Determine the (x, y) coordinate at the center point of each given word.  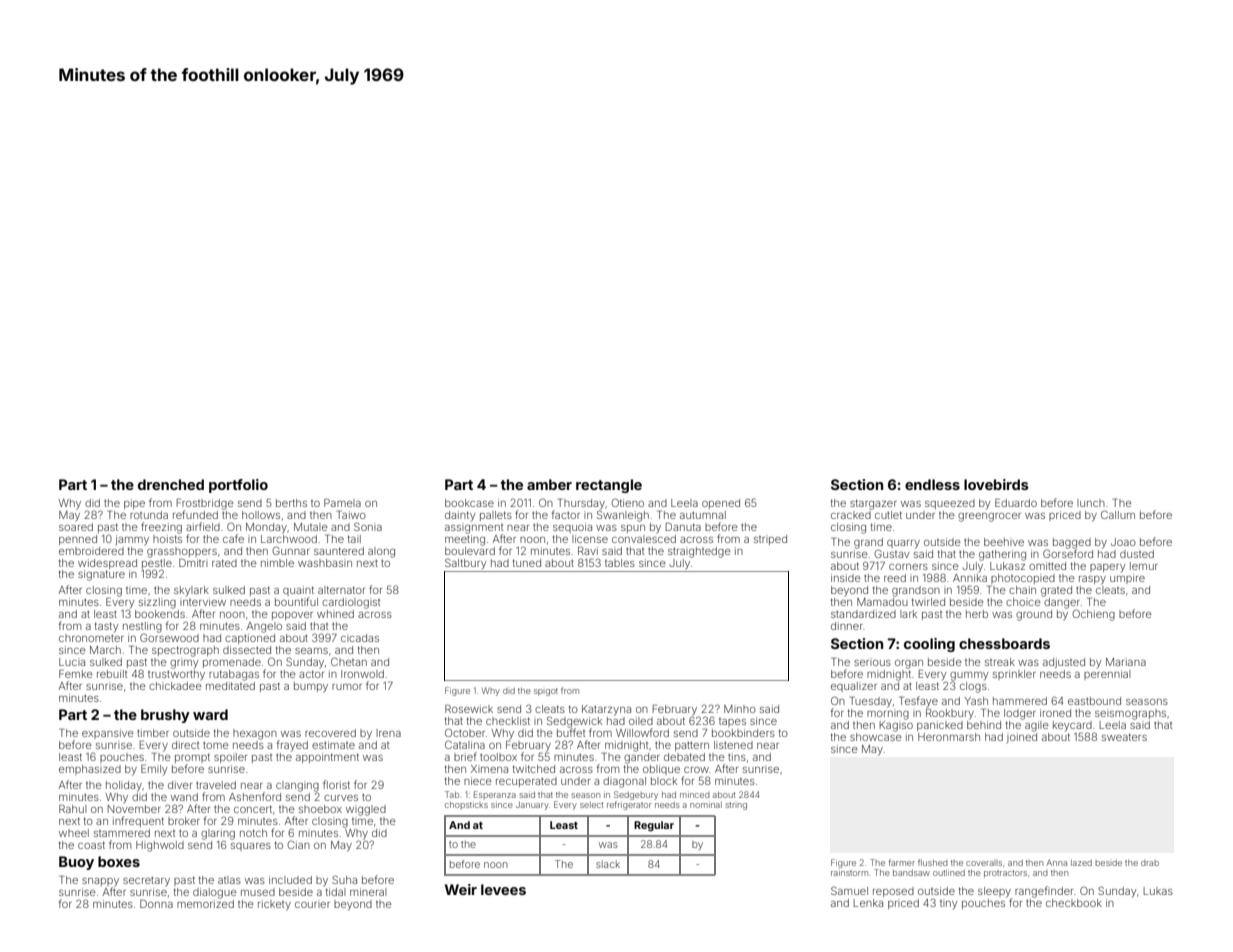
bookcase (469, 503)
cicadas (360, 638)
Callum (1118, 514)
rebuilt (112, 674)
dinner (847, 626)
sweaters (1124, 737)
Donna (156, 903)
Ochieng (1093, 615)
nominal (706, 804)
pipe (134, 504)
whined (335, 614)
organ (909, 664)
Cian (298, 844)
